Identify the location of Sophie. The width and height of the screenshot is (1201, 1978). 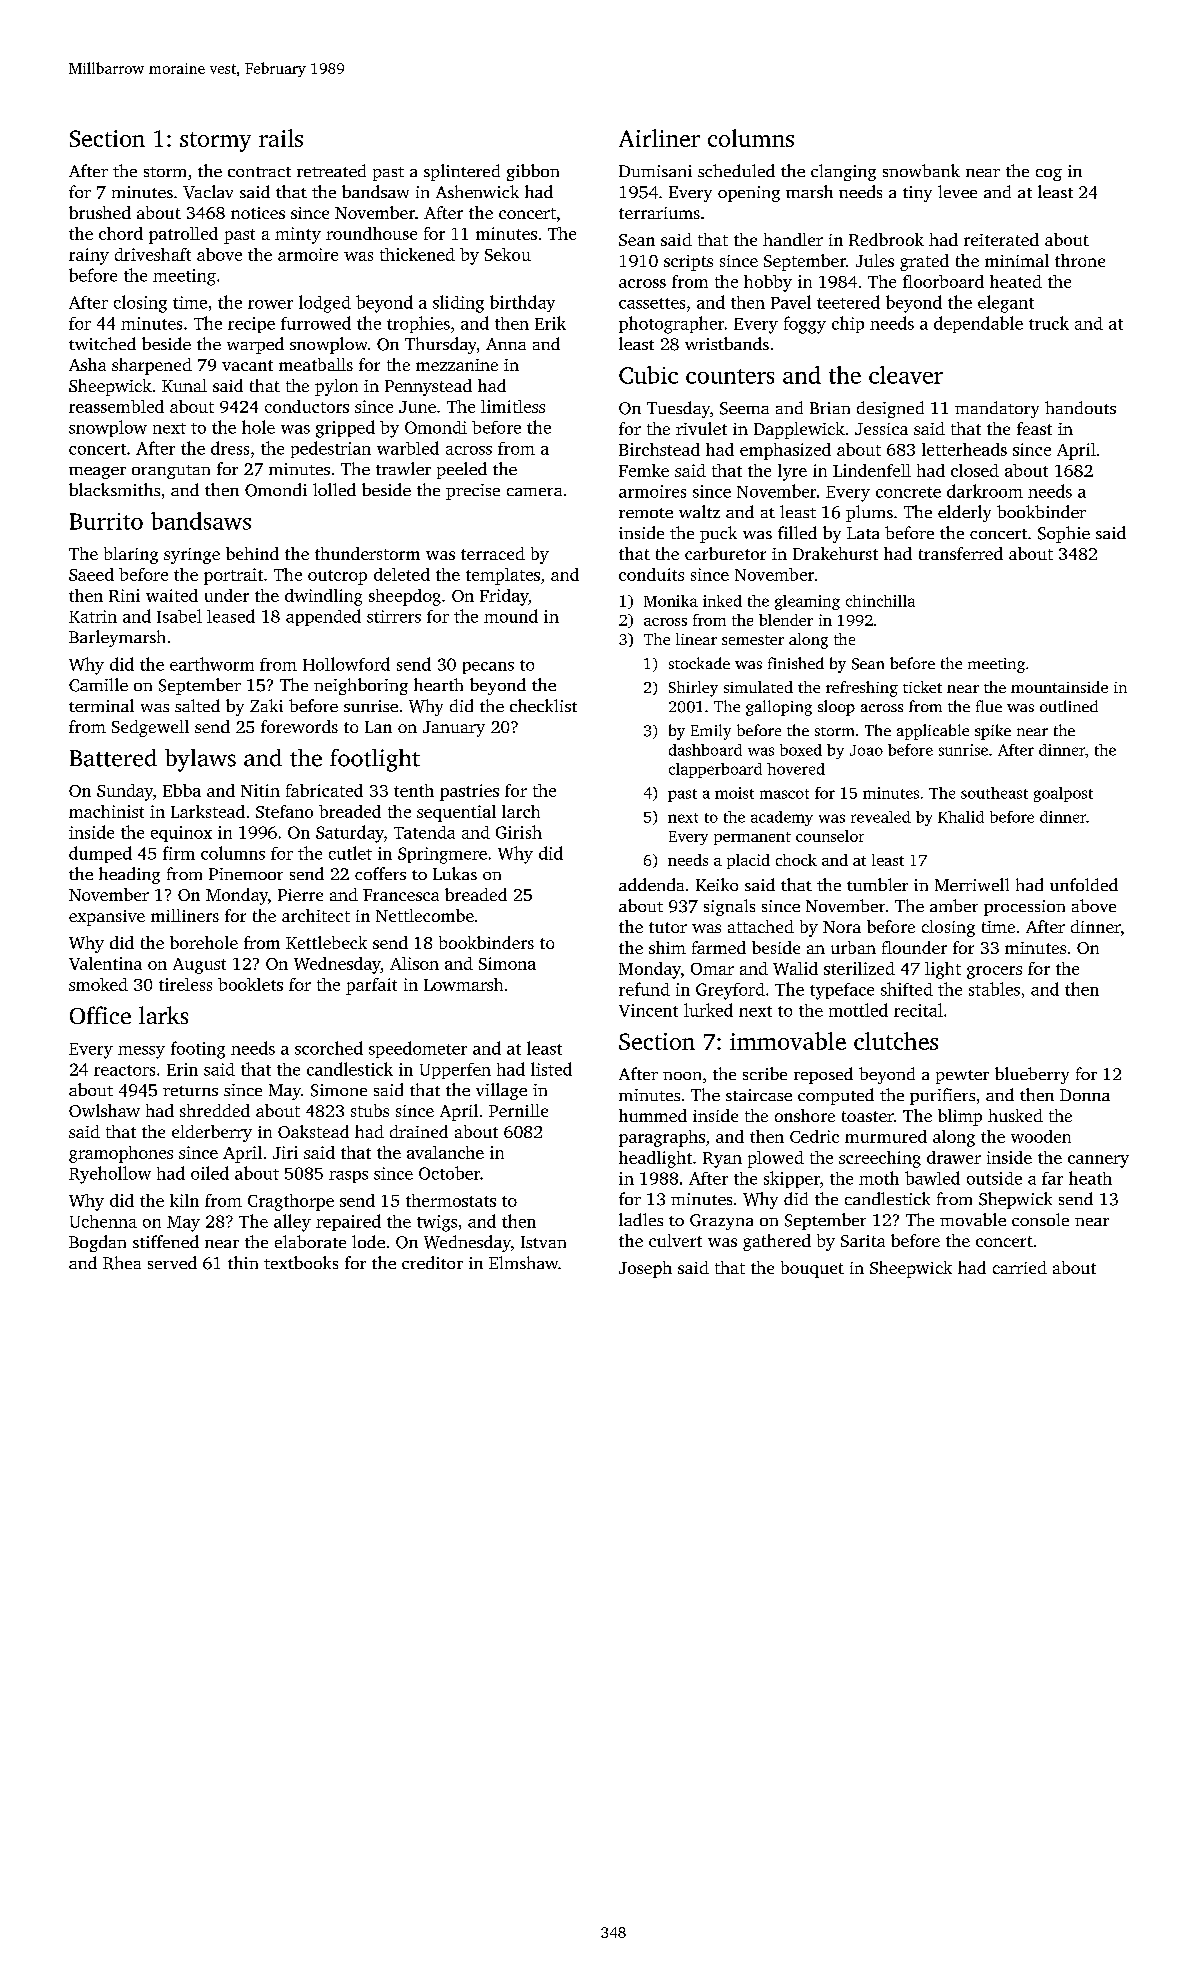
(1064, 534).
